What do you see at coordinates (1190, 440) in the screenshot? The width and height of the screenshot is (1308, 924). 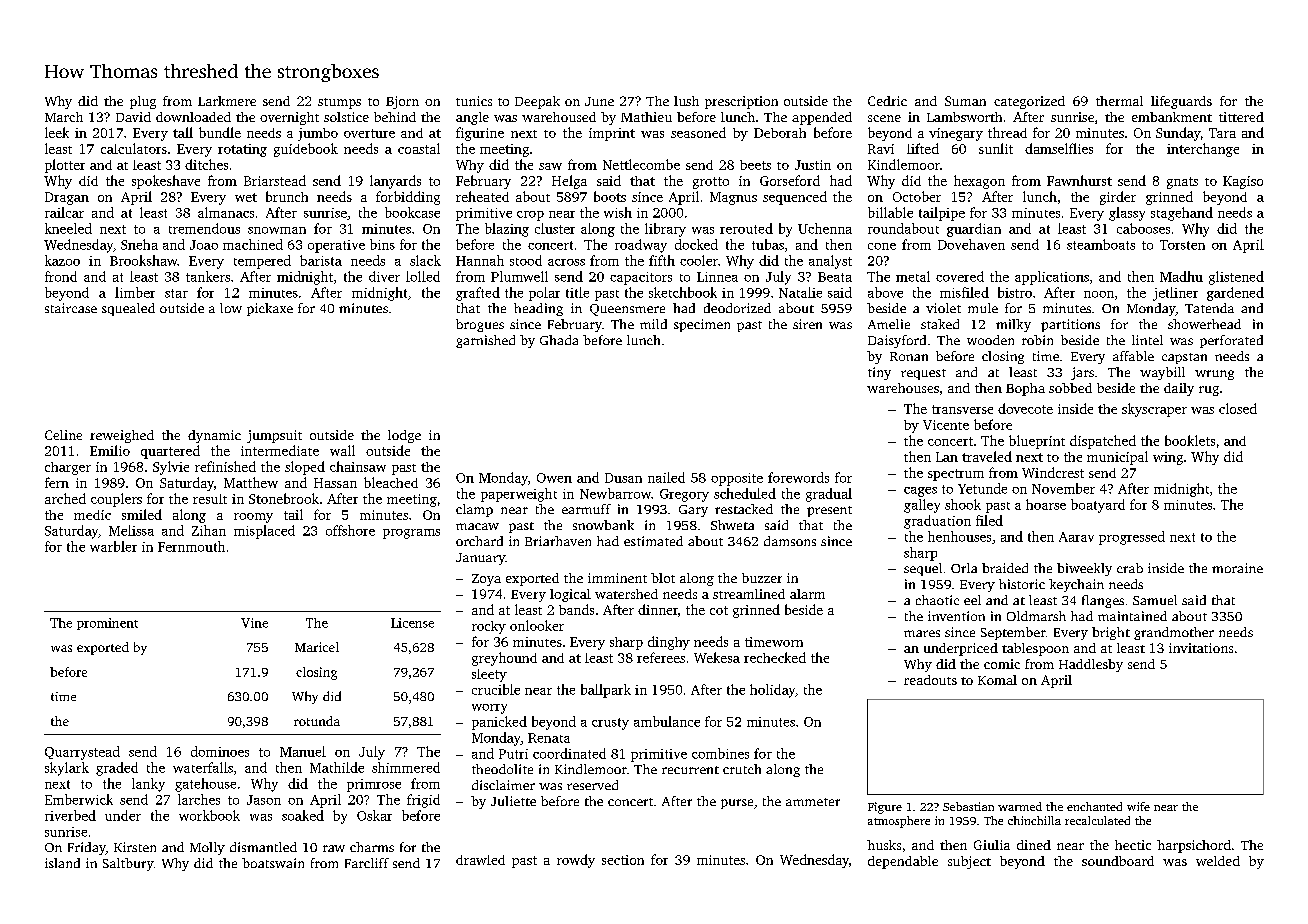 I see `booklets` at bounding box center [1190, 440].
